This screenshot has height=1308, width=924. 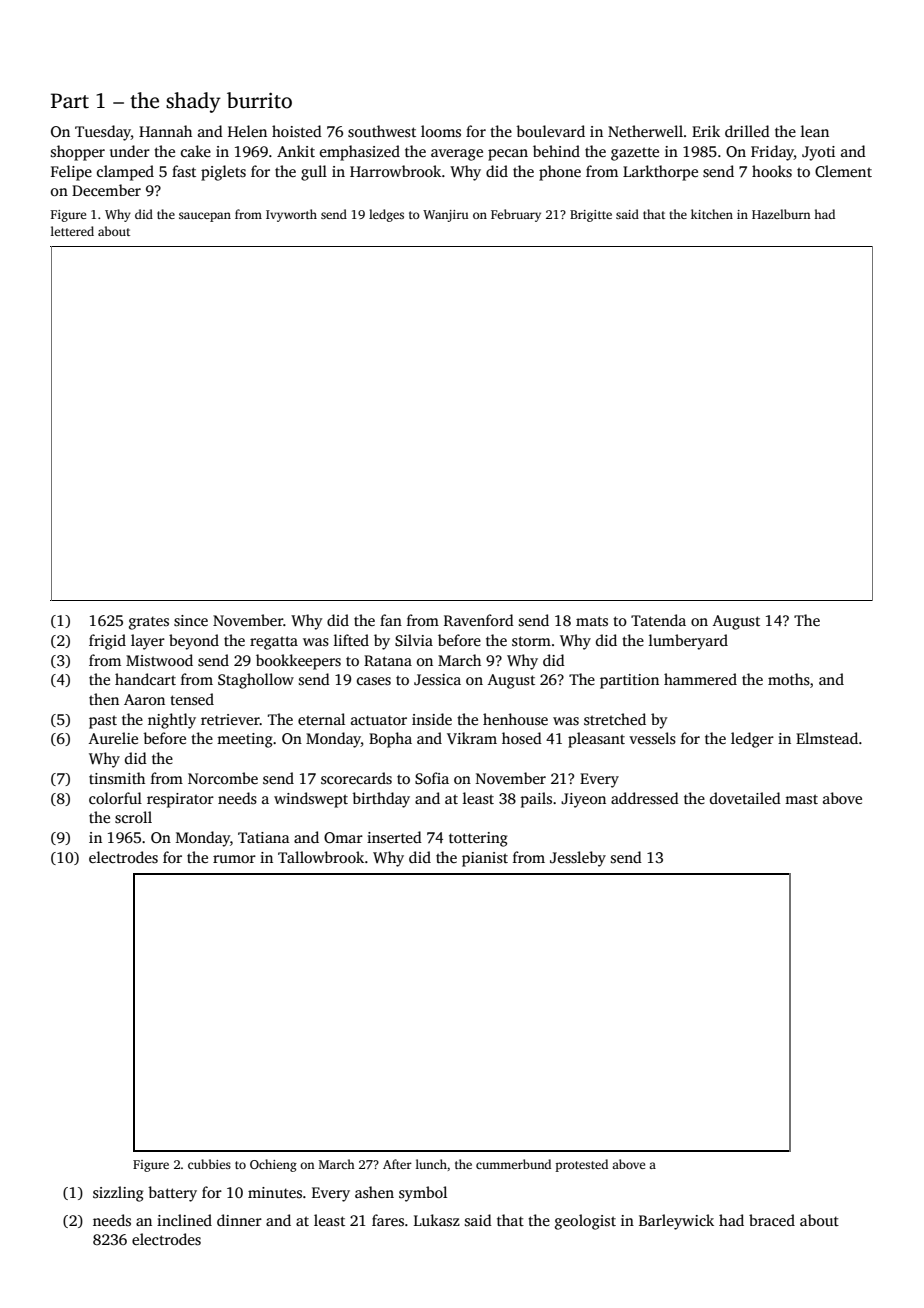 I want to click on mast, so click(x=801, y=799).
